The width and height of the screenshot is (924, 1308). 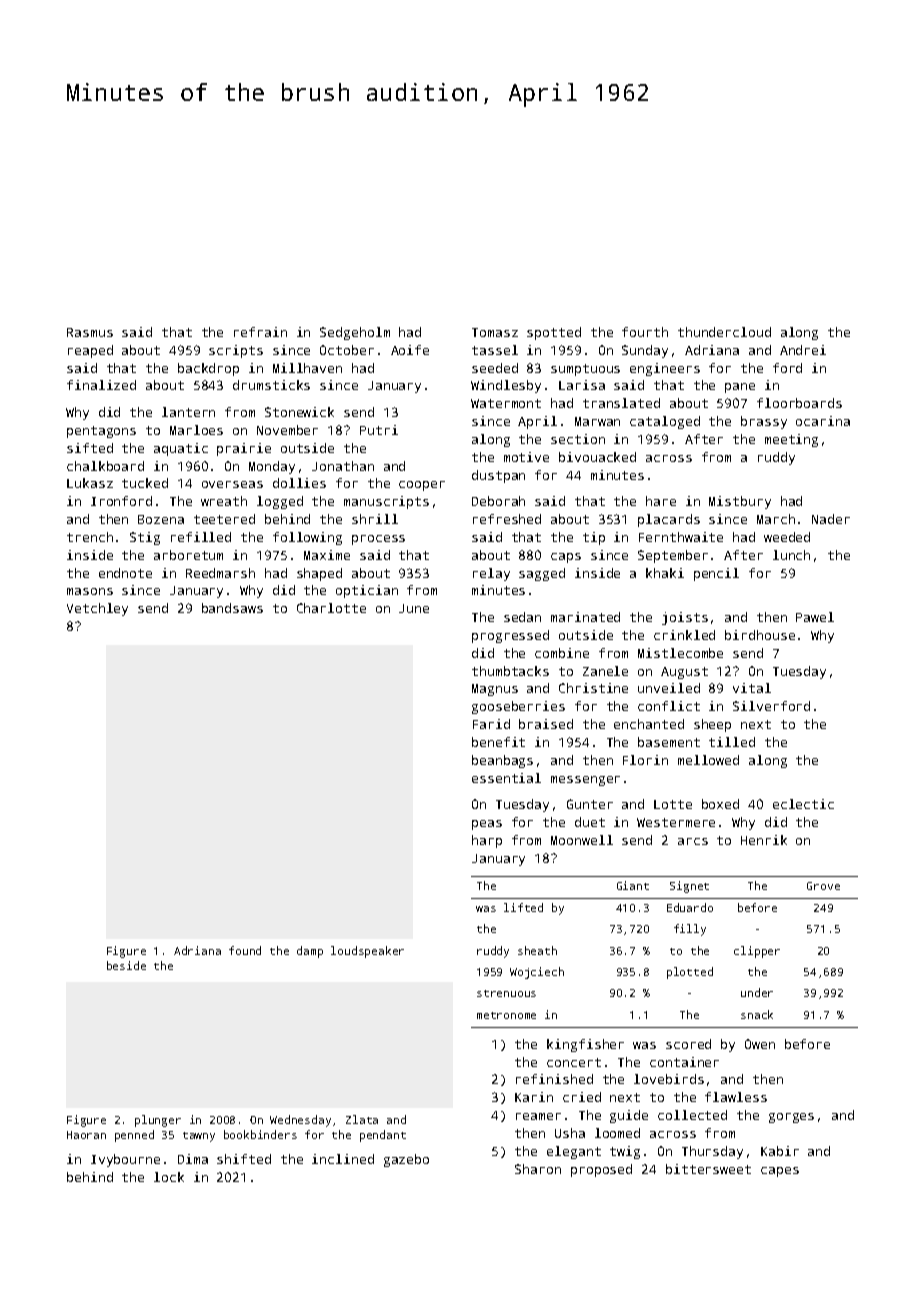 What do you see at coordinates (708, 760) in the screenshot?
I see `mellowed` at bounding box center [708, 760].
